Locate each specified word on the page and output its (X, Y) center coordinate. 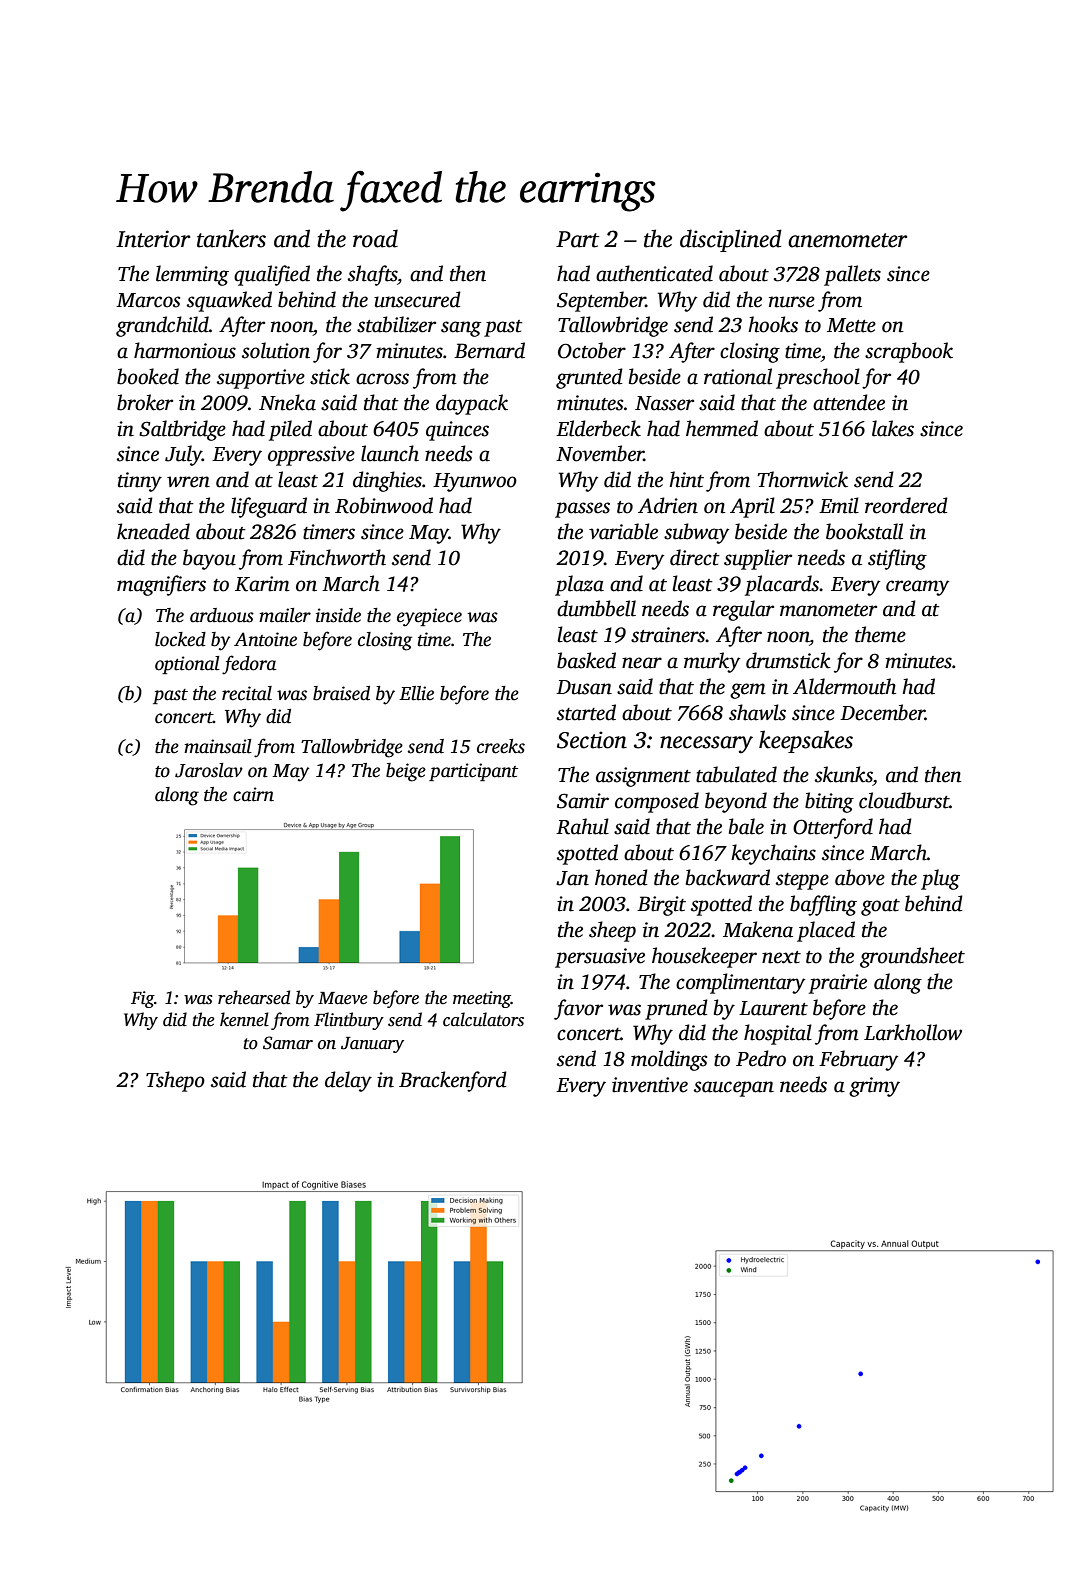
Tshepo (175, 1081)
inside (338, 615)
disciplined (731, 240)
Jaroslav (209, 770)
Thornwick (802, 479)
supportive (261, 379)
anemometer (847, 240)
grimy (874, 1087)
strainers (668, 635)
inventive (650, 1085)
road (375, 238)
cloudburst (904, 800)
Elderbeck (598, 428)
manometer (828, 610)
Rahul (582, 826)
